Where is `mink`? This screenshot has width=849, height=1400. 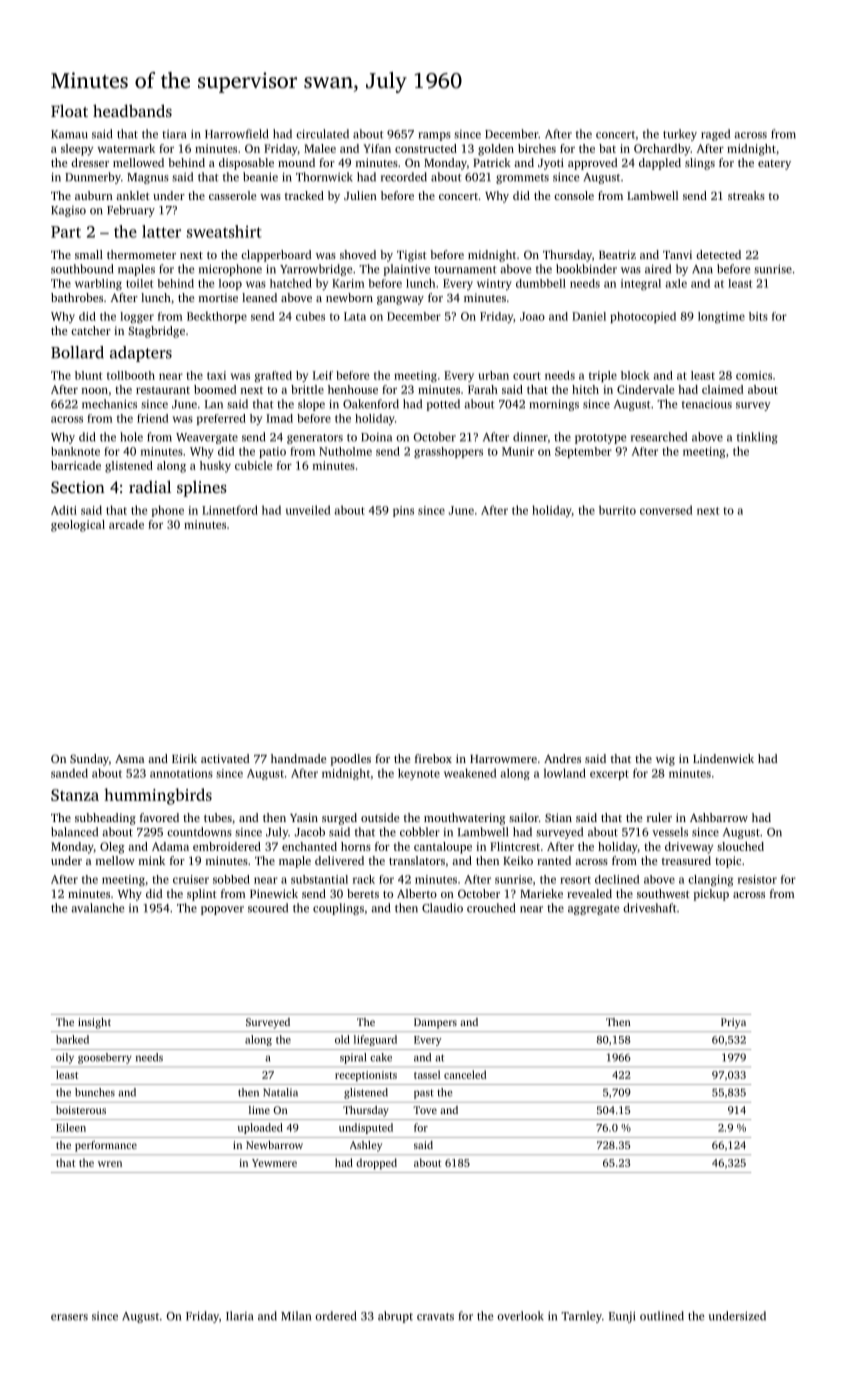 mink is located at coordinates (152, 860).
